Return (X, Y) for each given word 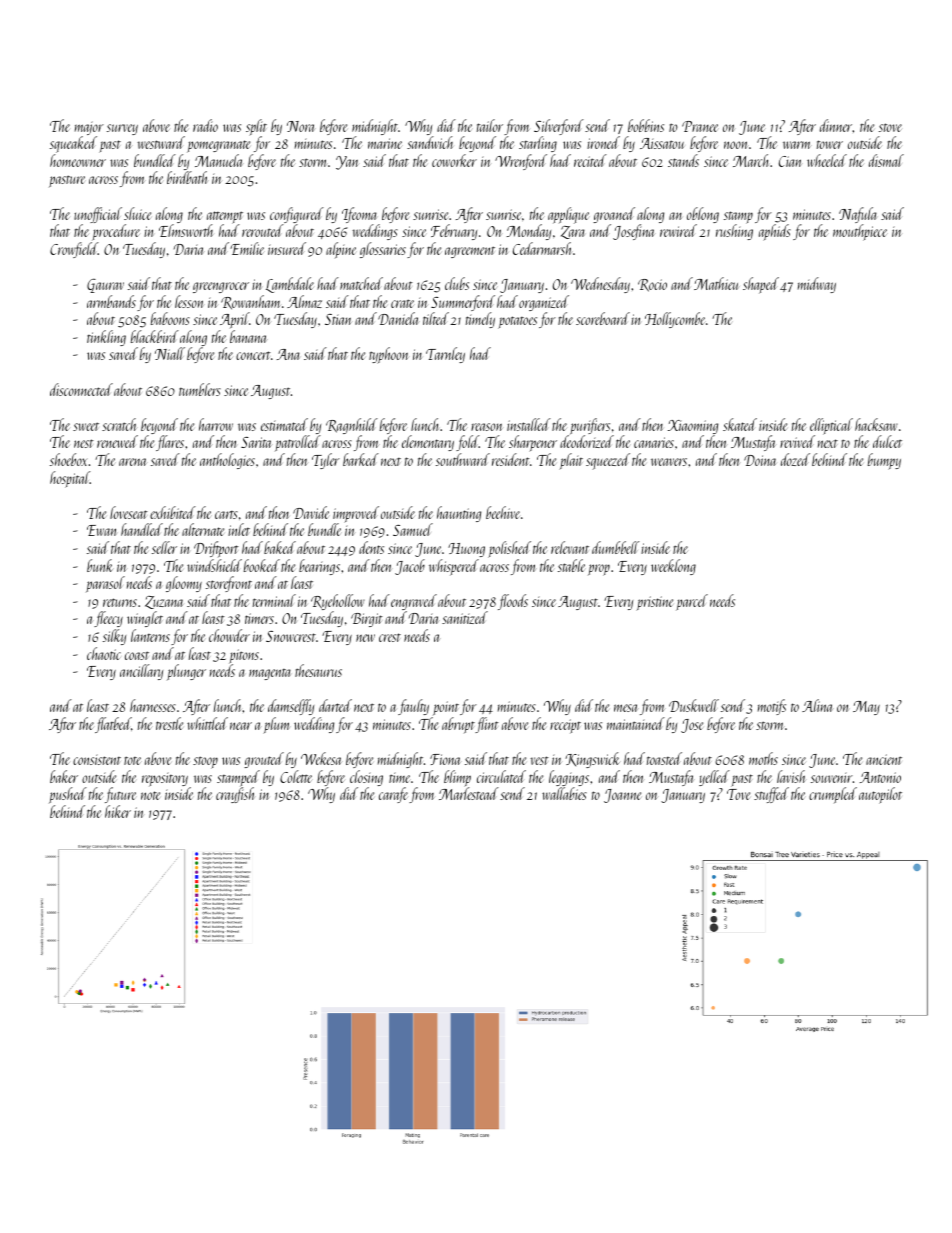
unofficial (98, 215)
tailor (490, 125)
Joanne (622, 796)
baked (280, 547)
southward (463, 459)
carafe (393, 795)
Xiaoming (693, 427)
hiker (118, 811)
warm (797, 145)
